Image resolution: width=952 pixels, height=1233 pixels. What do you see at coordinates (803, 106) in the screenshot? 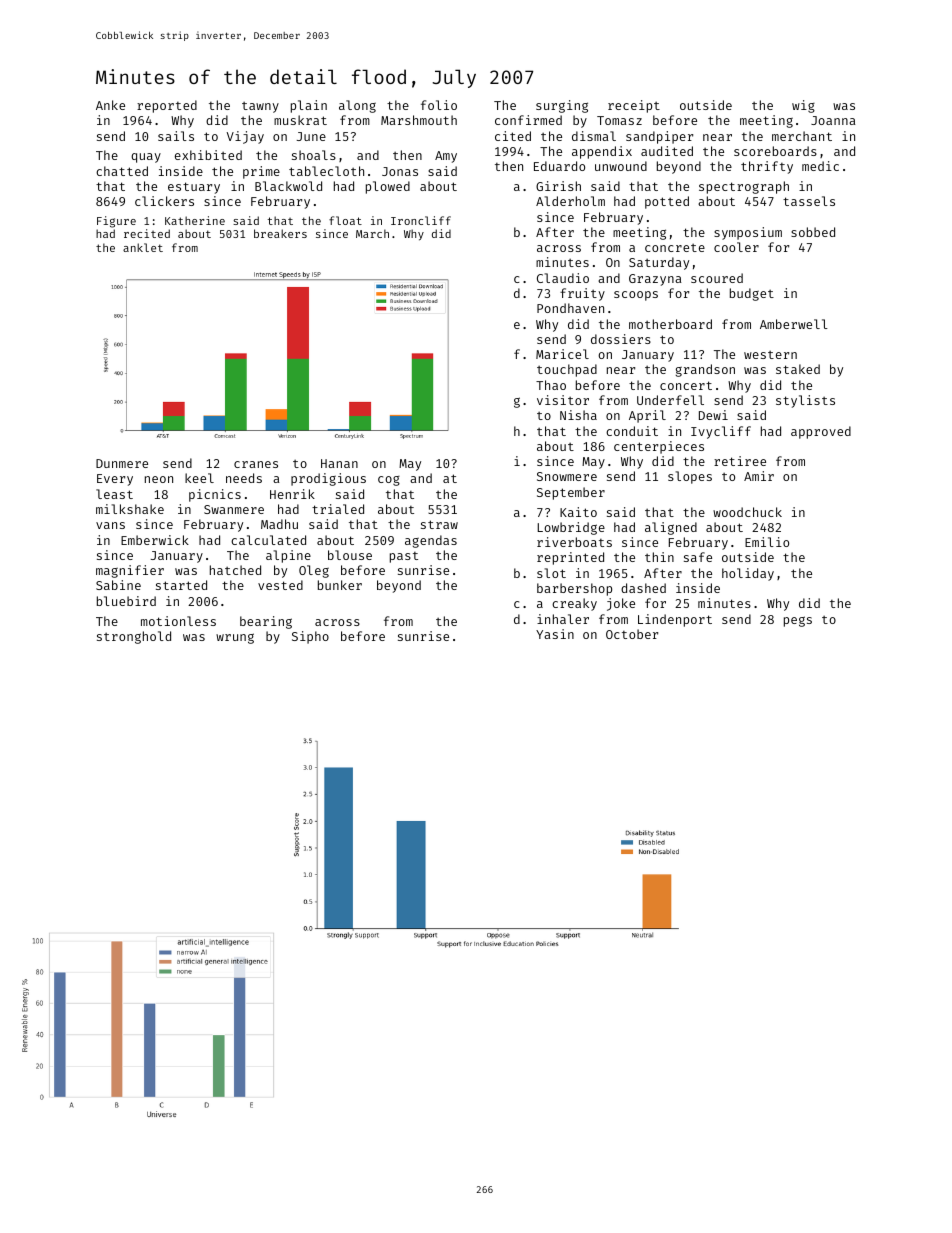
I see `wig` at bounding box center [803, 106].
